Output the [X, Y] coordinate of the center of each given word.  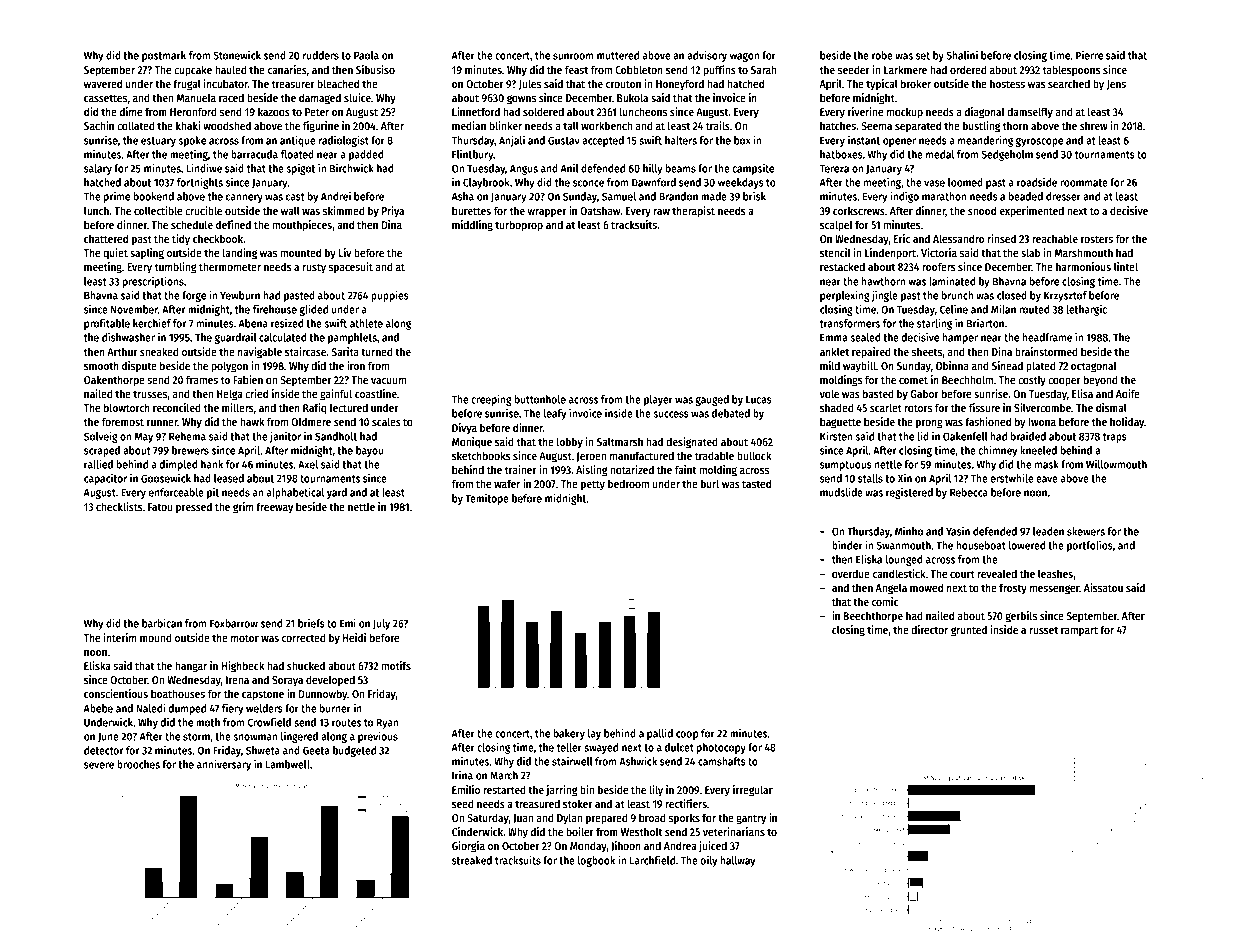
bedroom [628, 483]
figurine [321, 127]
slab [1030, 252]
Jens [1116, 85]
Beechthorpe [873, 617]
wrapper [547, 213]
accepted [603, 141]
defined [233, 224]
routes [346, 723]
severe [99, 765]
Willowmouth [1116, 464]
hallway [737, 861]
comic [885, 601]
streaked [472, 860]
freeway [274, 508]
